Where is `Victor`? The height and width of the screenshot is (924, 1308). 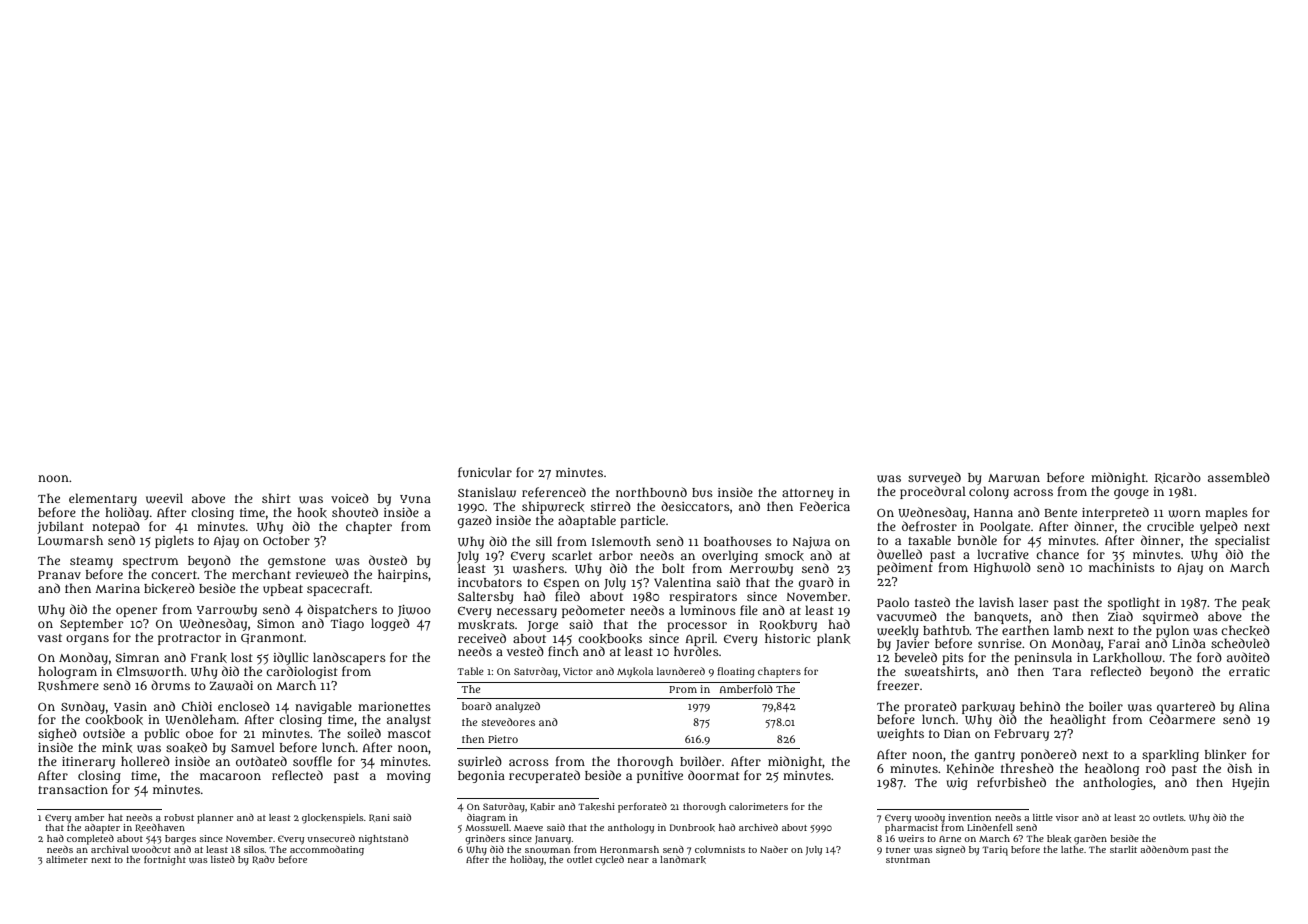 Victor is located at coordinates (578, 671).
